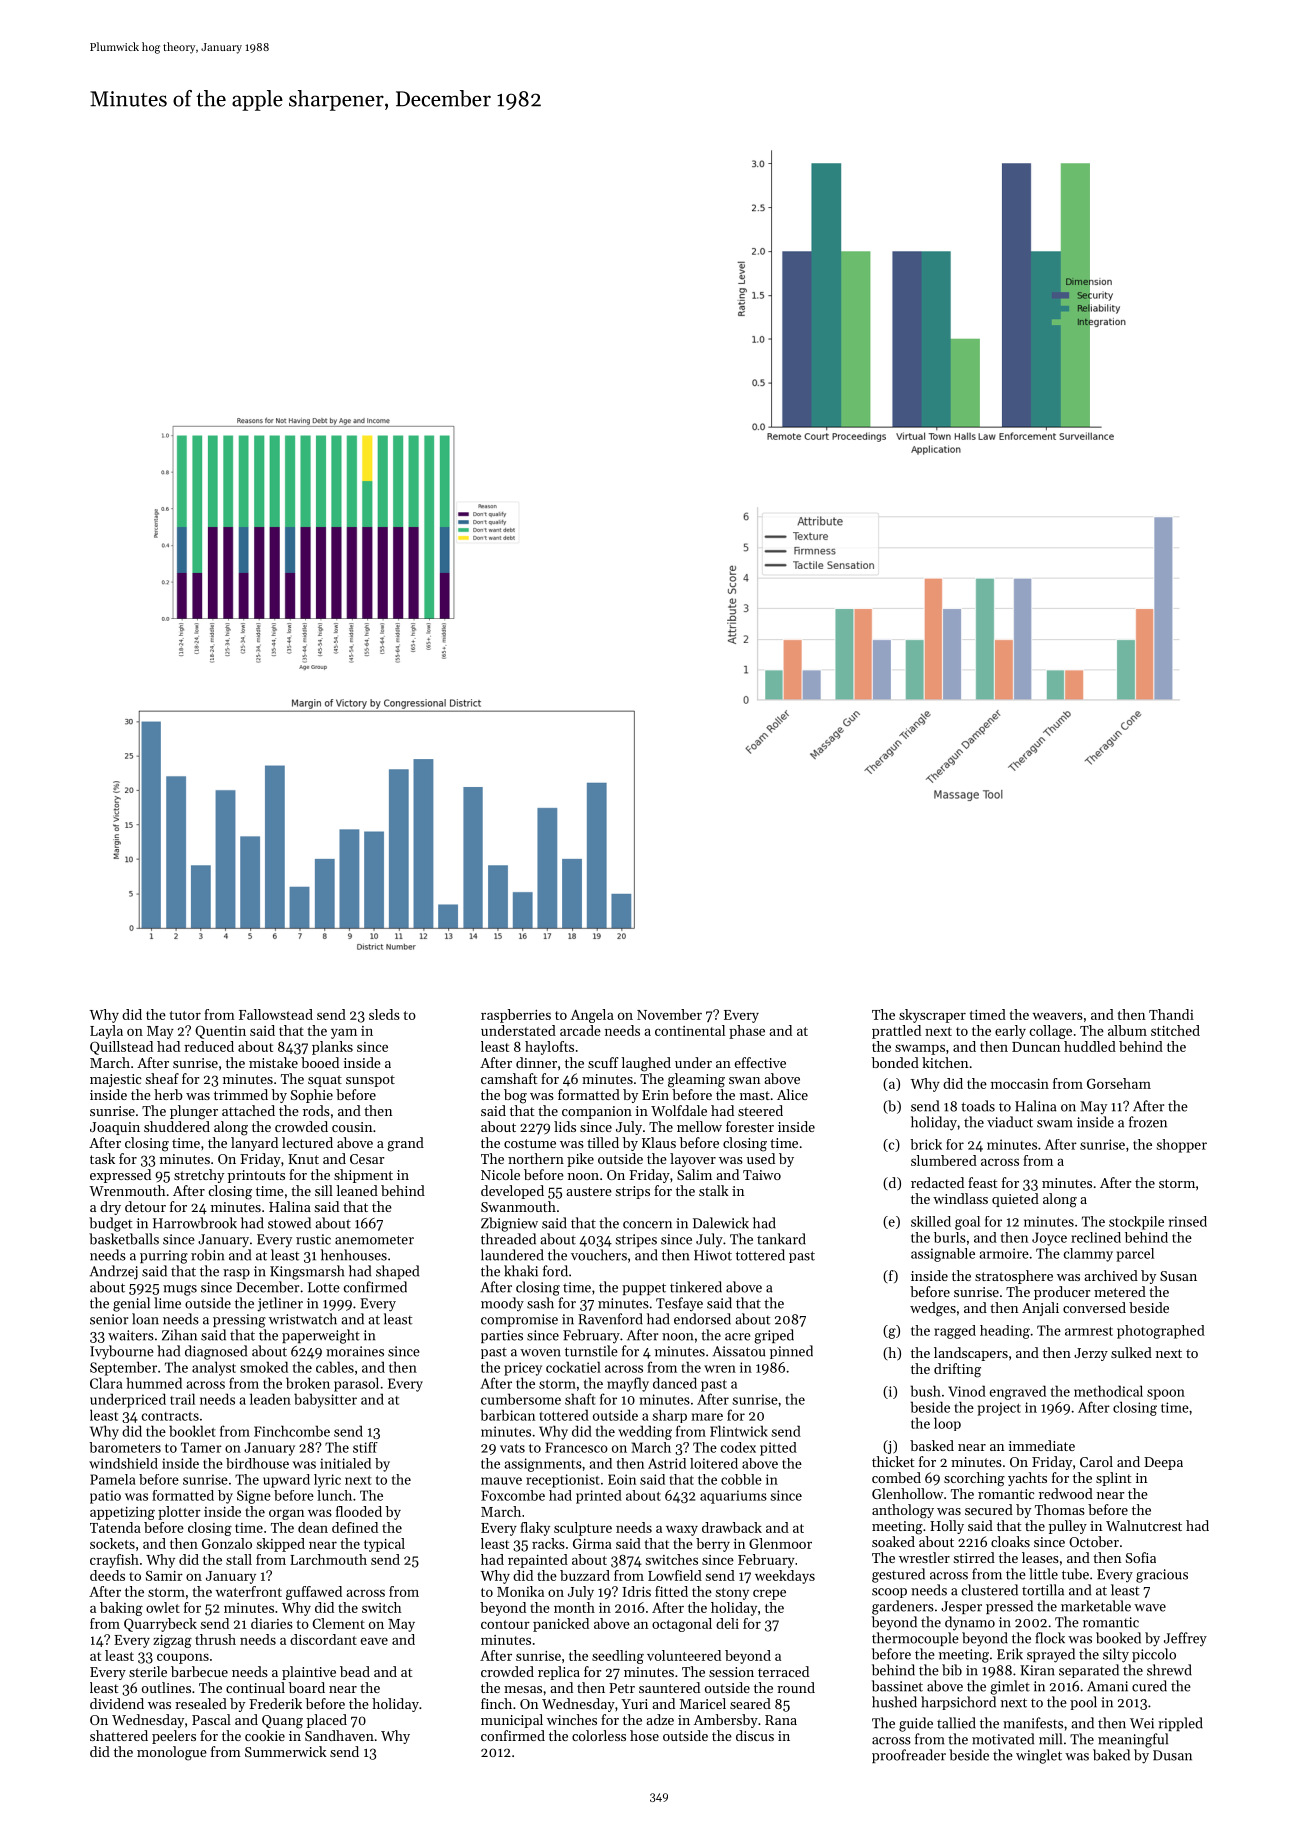 The height and width of the screenshot is (1837, 1299). What do you see at coordinates (1042, 1445) in the screenshot?
I see `immediate` at bounding box center [1042, 1445].
